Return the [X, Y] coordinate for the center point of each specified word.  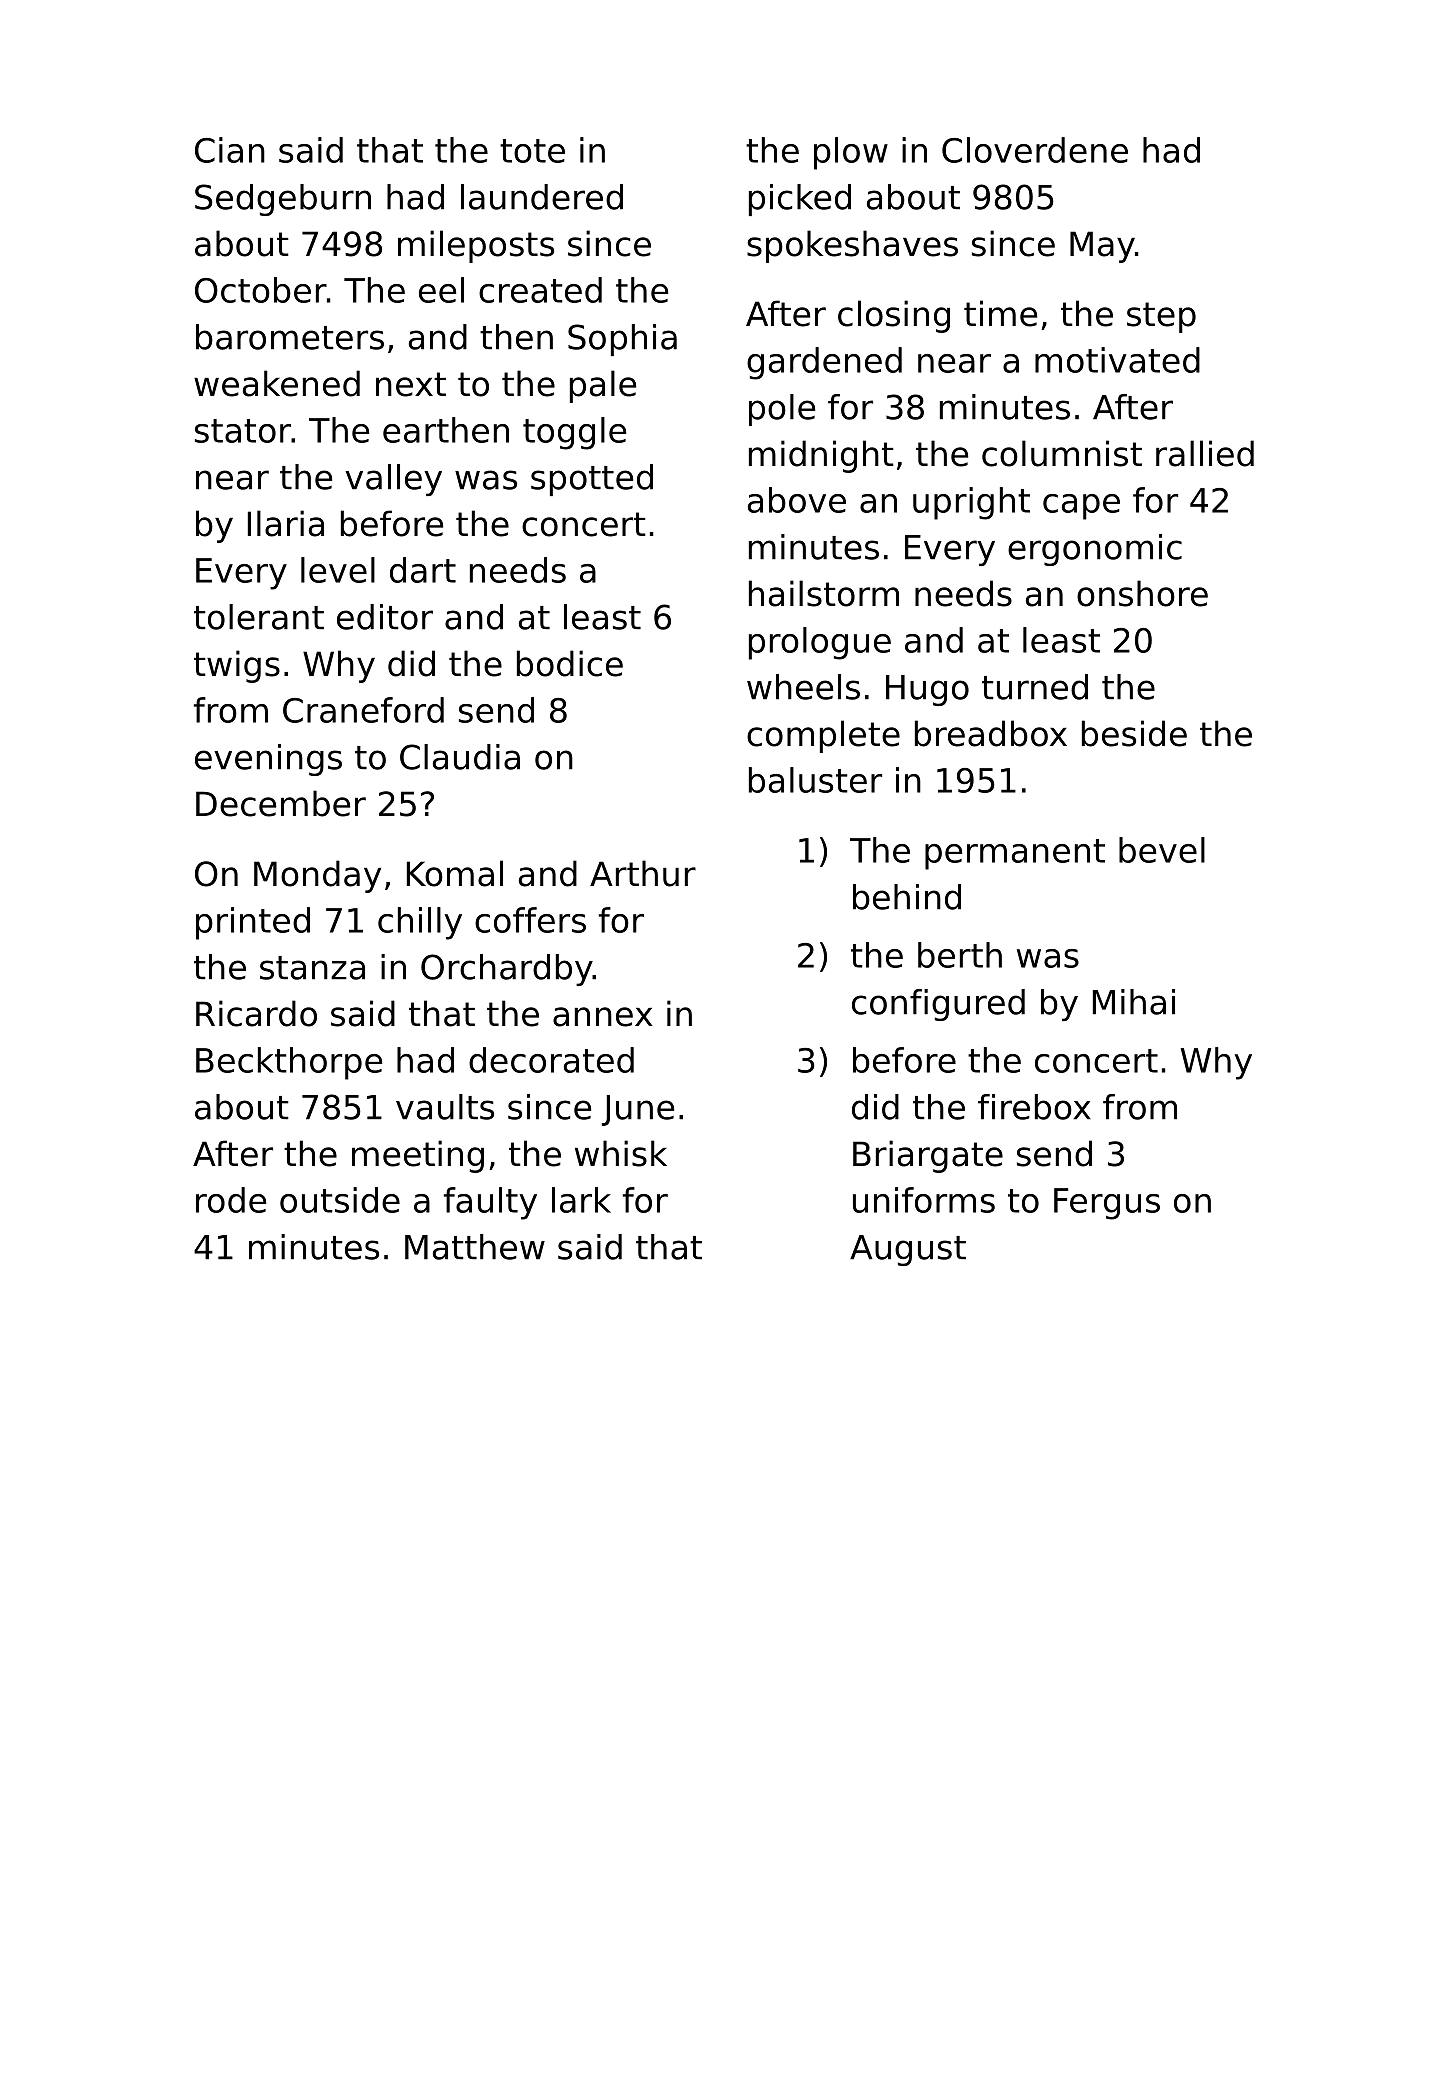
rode [231, 1200]
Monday [317, 876]
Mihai [1134, 1002]
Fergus [1107, 1204]
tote [532, 151]
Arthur [643, 873]
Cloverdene [1035, 150]
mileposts [476, 246]
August [908, 1250]
